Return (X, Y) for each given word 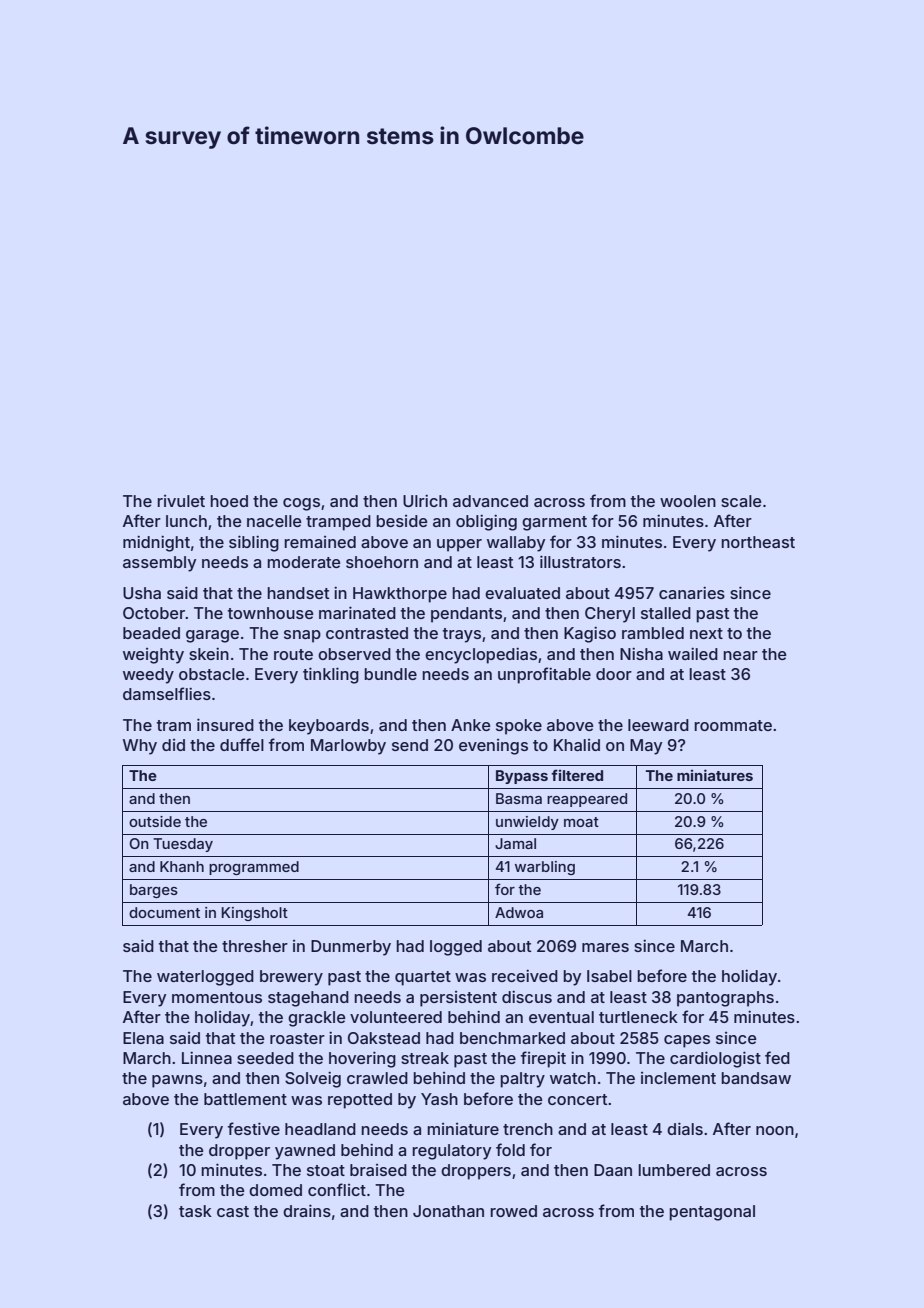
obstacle (212, 674)
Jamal (515, 843)
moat (581, 822)
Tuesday (183, 845)
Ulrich (425, 500)
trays (461, 635)
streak (425, 1058)
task (195, 1211)
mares (605, 947)
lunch (186, 521)
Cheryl (610, 615)
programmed (254, 868)
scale (741, 501)
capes (687, 1041)
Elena (143, 1038)
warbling (545, 868)
